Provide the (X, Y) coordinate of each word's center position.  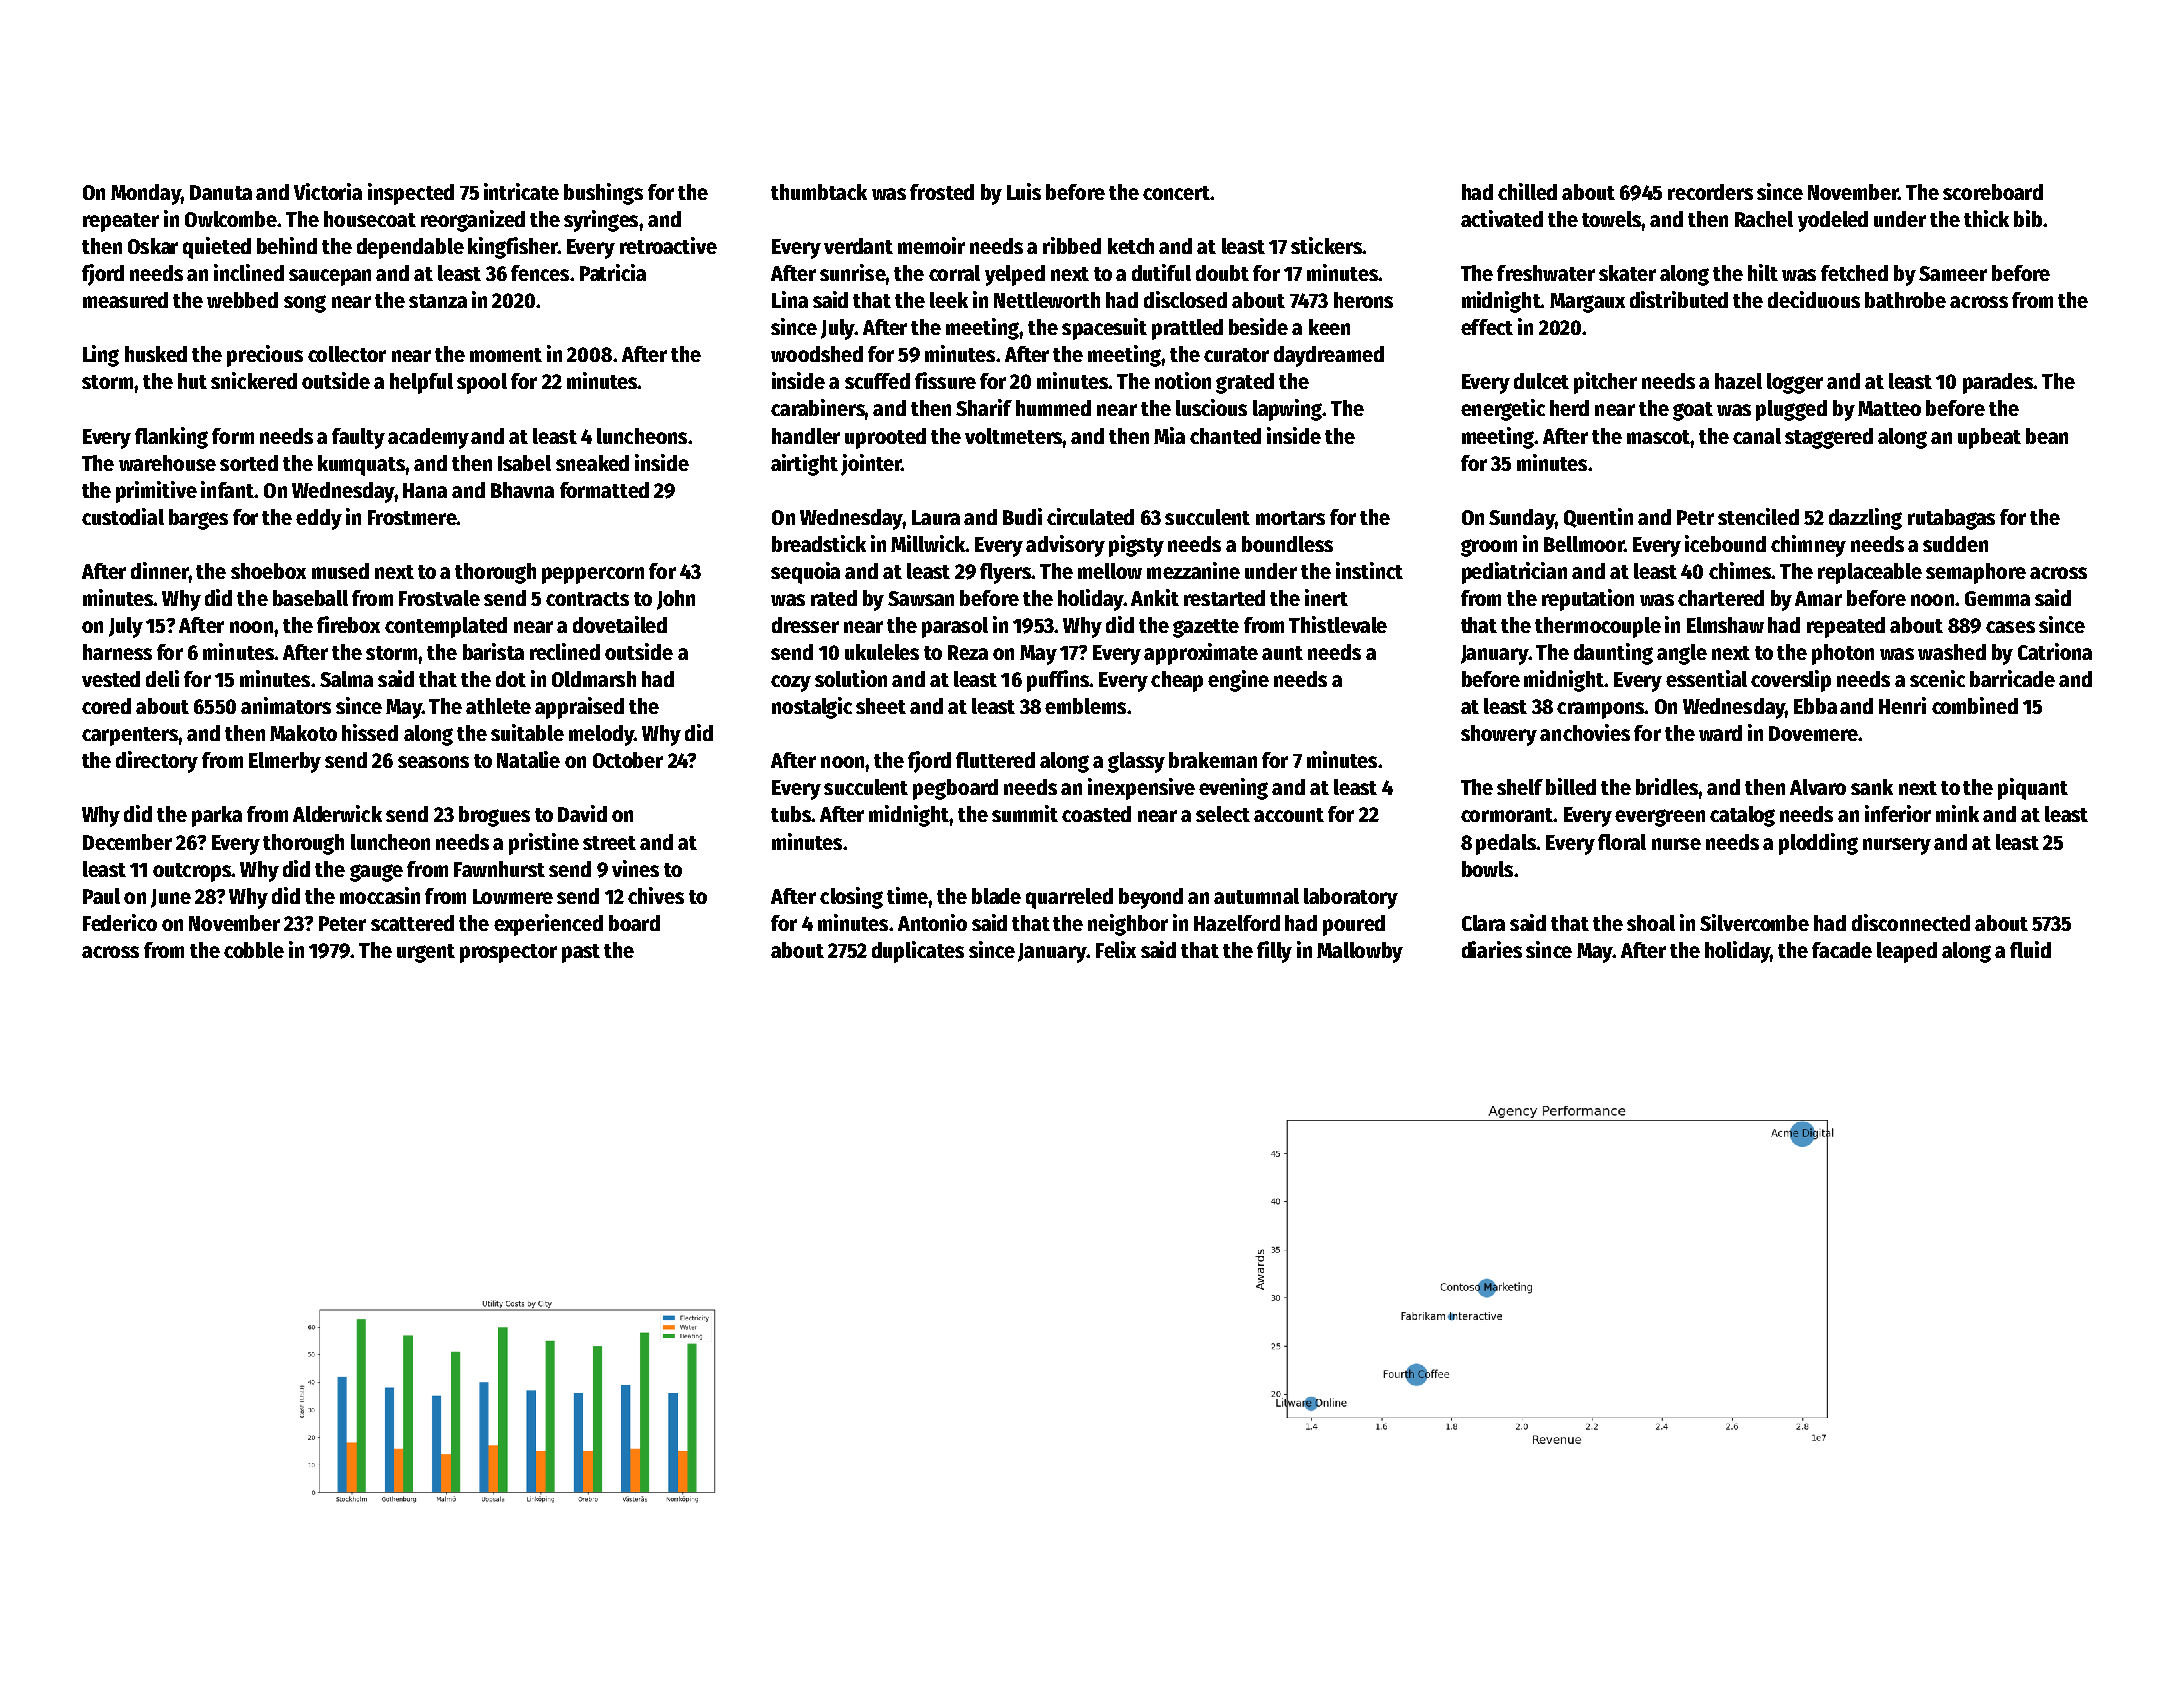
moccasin (380, 895)
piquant (2033, 789)
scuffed (877, 381)
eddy (319, 519)
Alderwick (337, 813)
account (1289, 815)
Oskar (153, 246)
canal (1757, 436)
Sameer (1953, 273)
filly (1274, 952)
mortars (1290, 518)
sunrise (853, 272)
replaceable (1870, 573)
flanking (171, 438)
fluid (2030, 949)
